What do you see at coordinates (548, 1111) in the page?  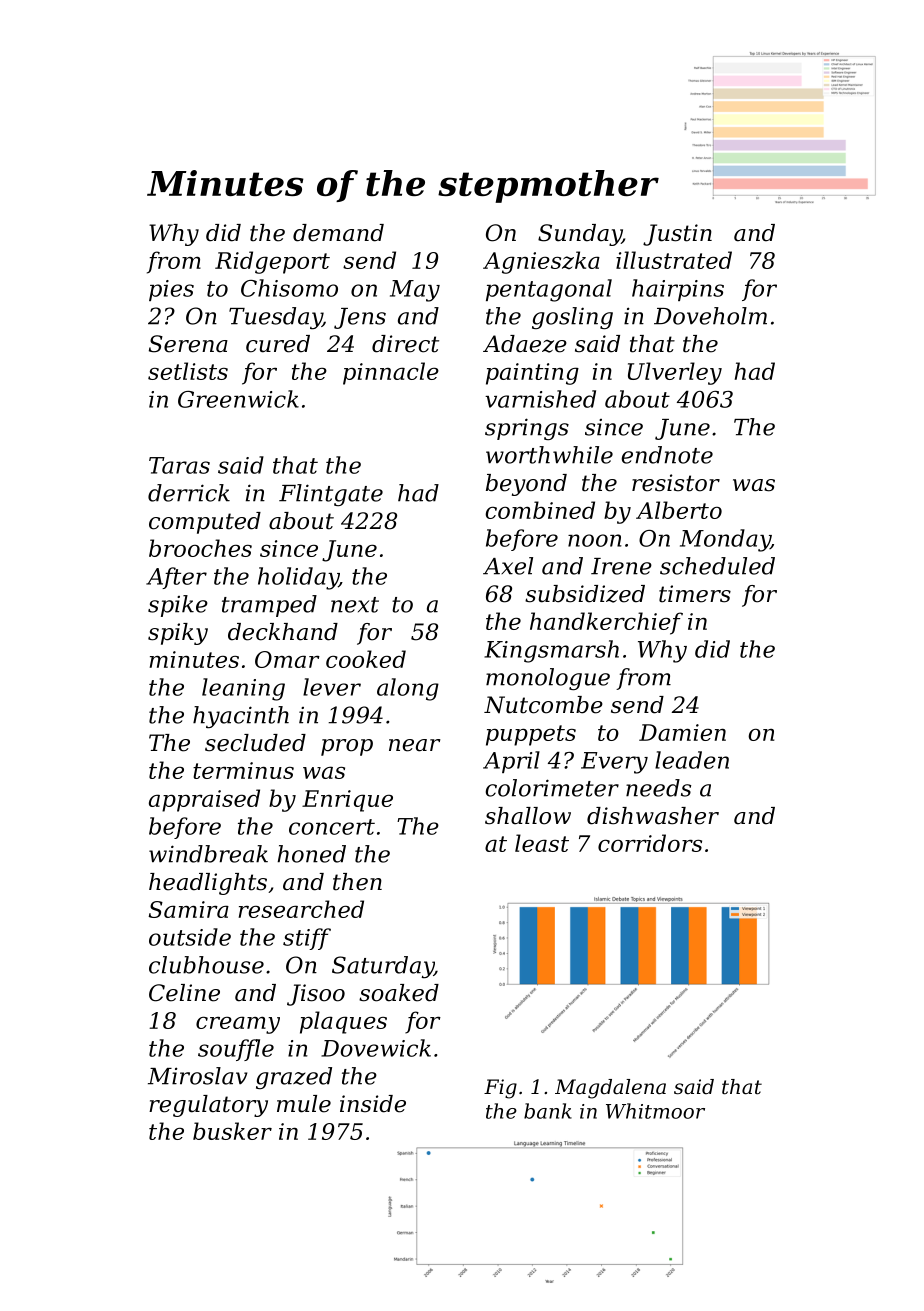 I see `bank` at bounding box center [548, 1111].
